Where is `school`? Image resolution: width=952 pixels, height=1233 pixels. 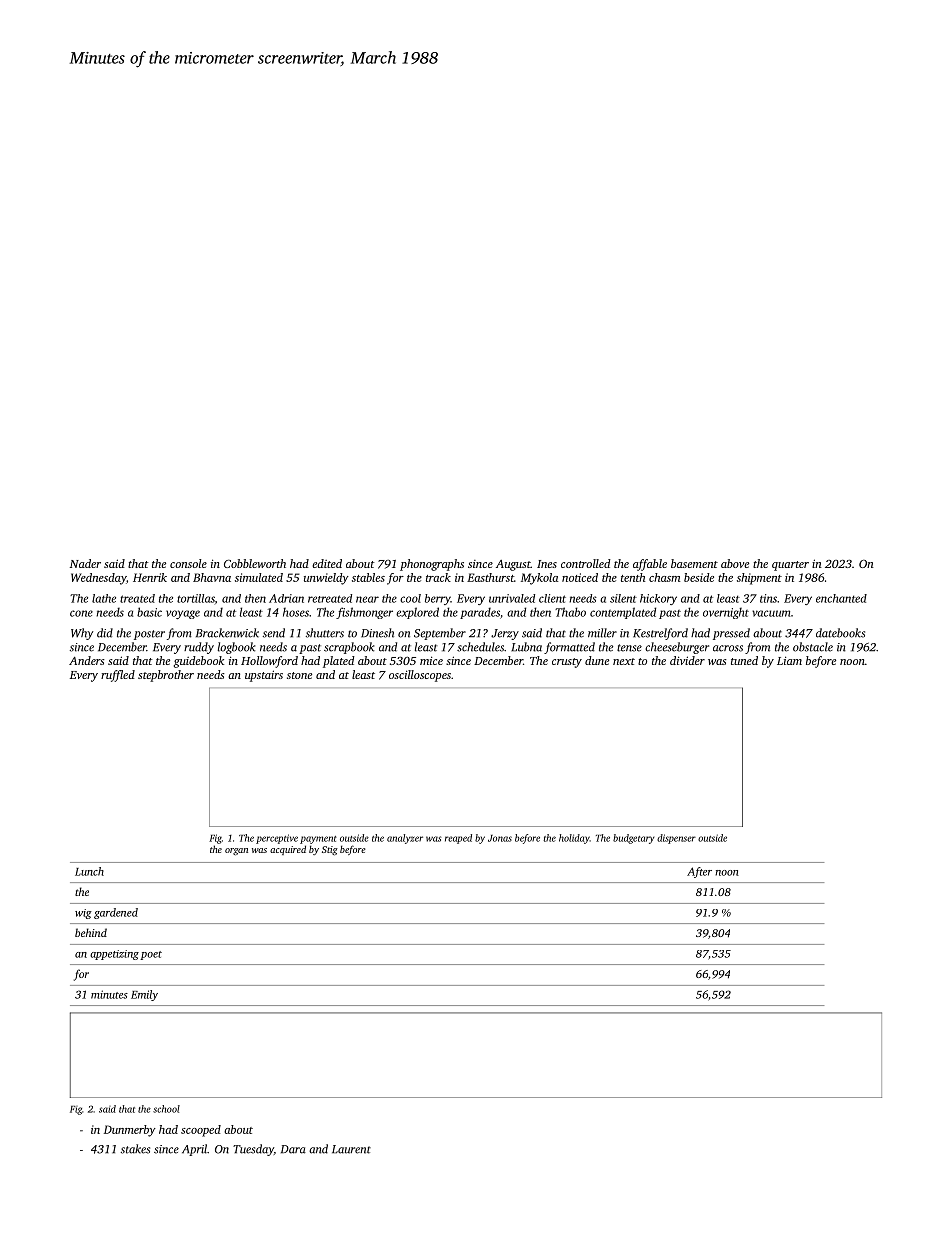 school is located at coordinates (166, 1109).
